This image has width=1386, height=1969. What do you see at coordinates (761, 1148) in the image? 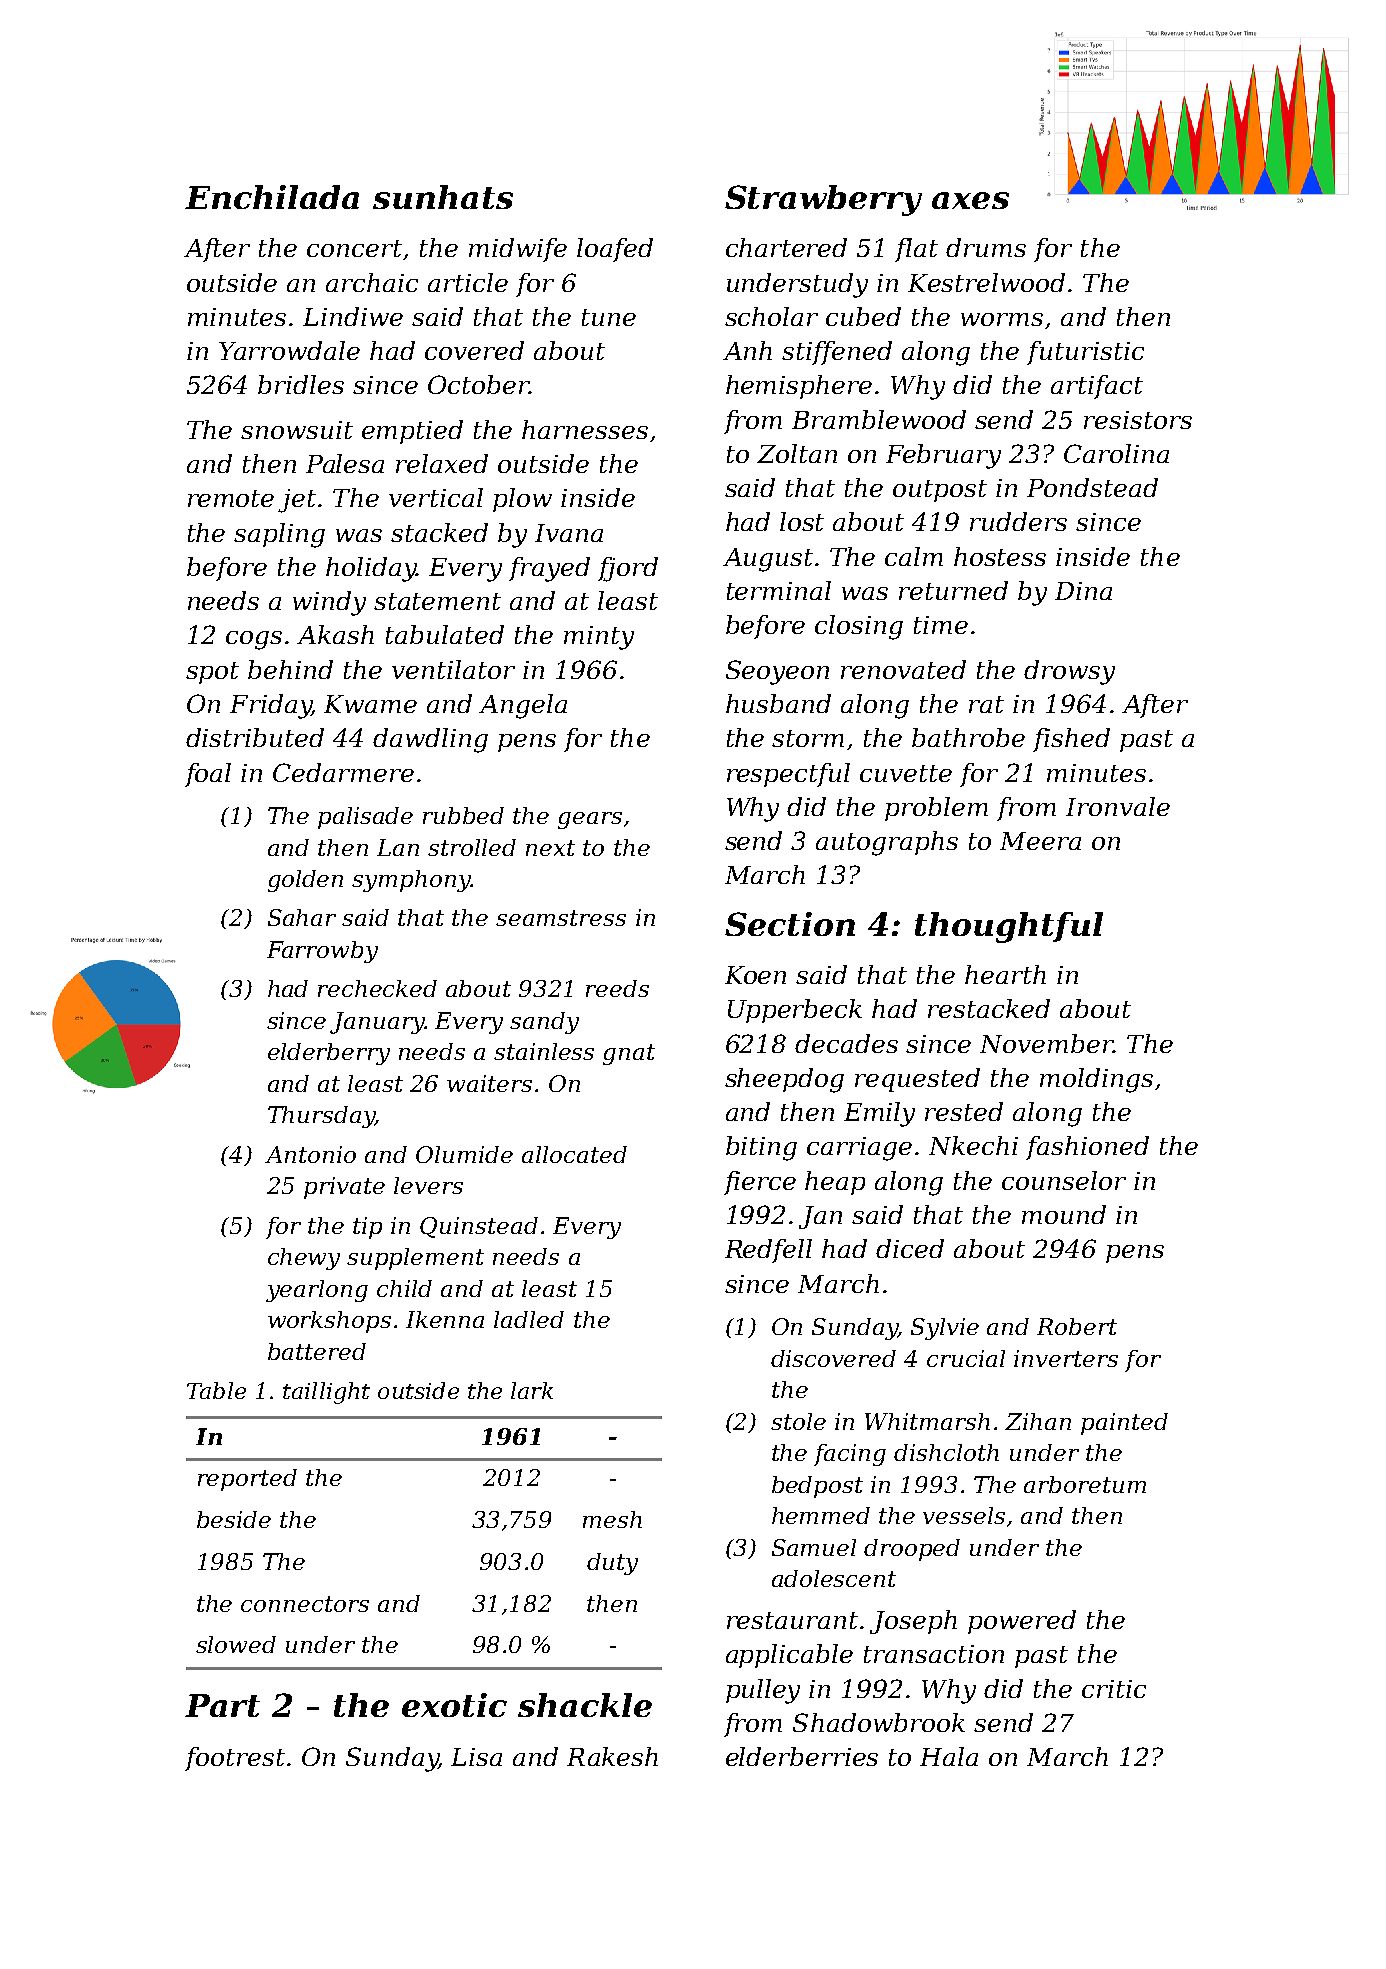
I see `biting` at bounding box center [761, 1148].
